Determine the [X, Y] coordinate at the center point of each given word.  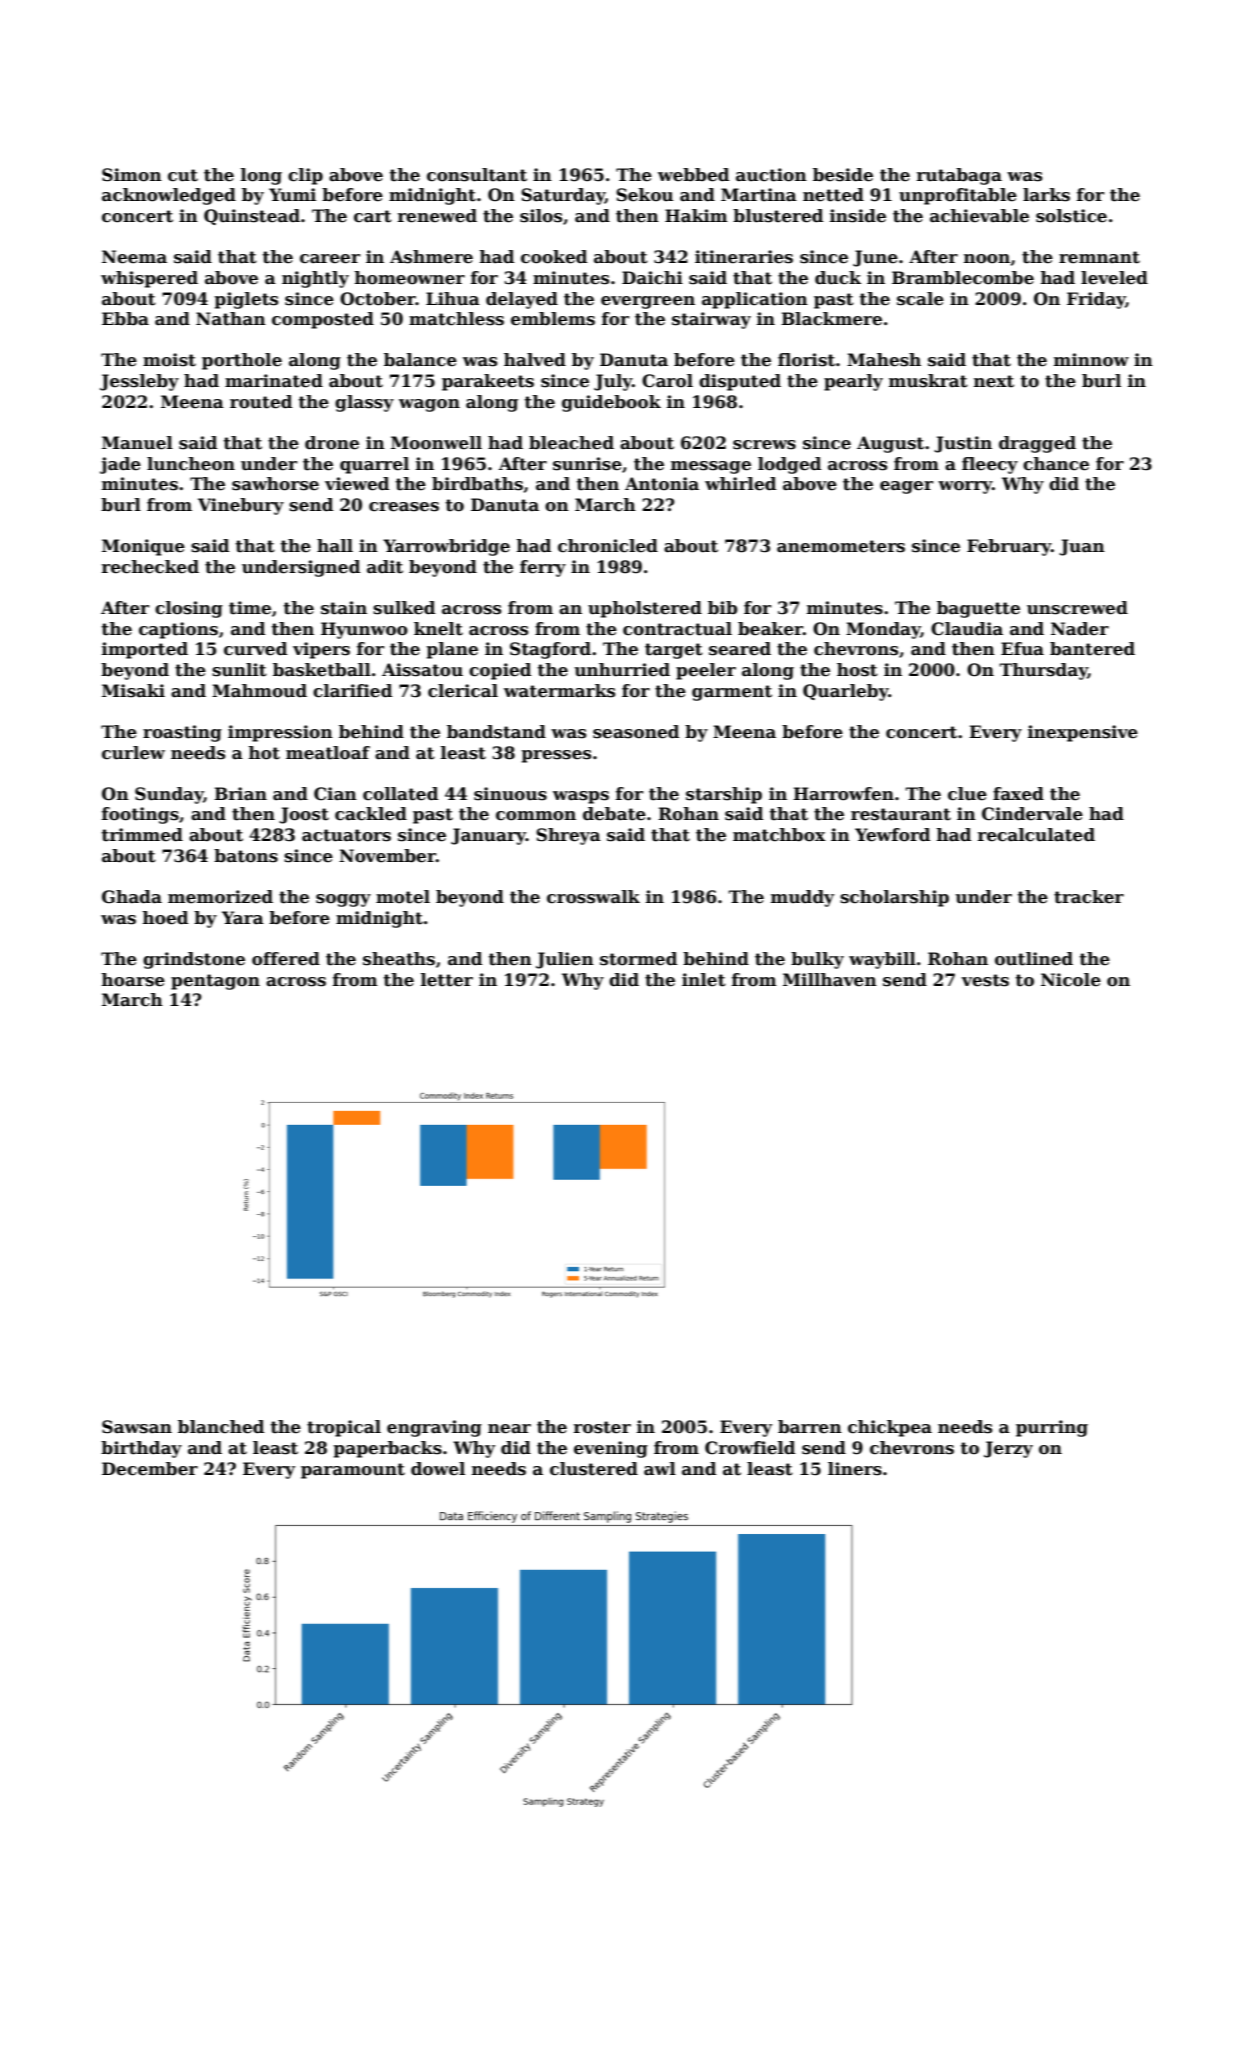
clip [305, 176]
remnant [1099, 257]
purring [1052, 1428]
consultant [477, 175]
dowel [438, 1469]
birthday [141, 1449]
